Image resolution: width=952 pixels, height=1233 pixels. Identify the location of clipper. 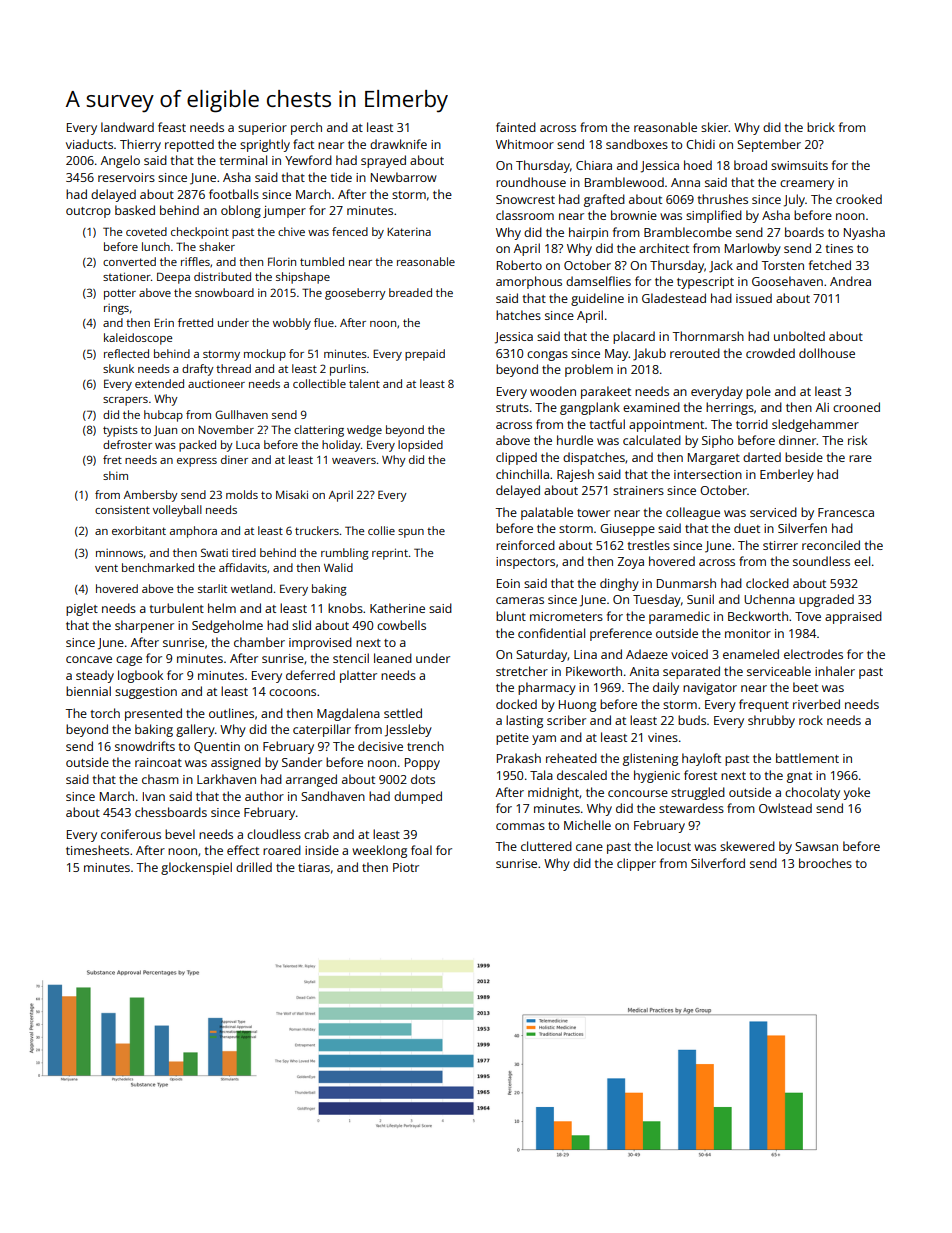
(636, 864).
